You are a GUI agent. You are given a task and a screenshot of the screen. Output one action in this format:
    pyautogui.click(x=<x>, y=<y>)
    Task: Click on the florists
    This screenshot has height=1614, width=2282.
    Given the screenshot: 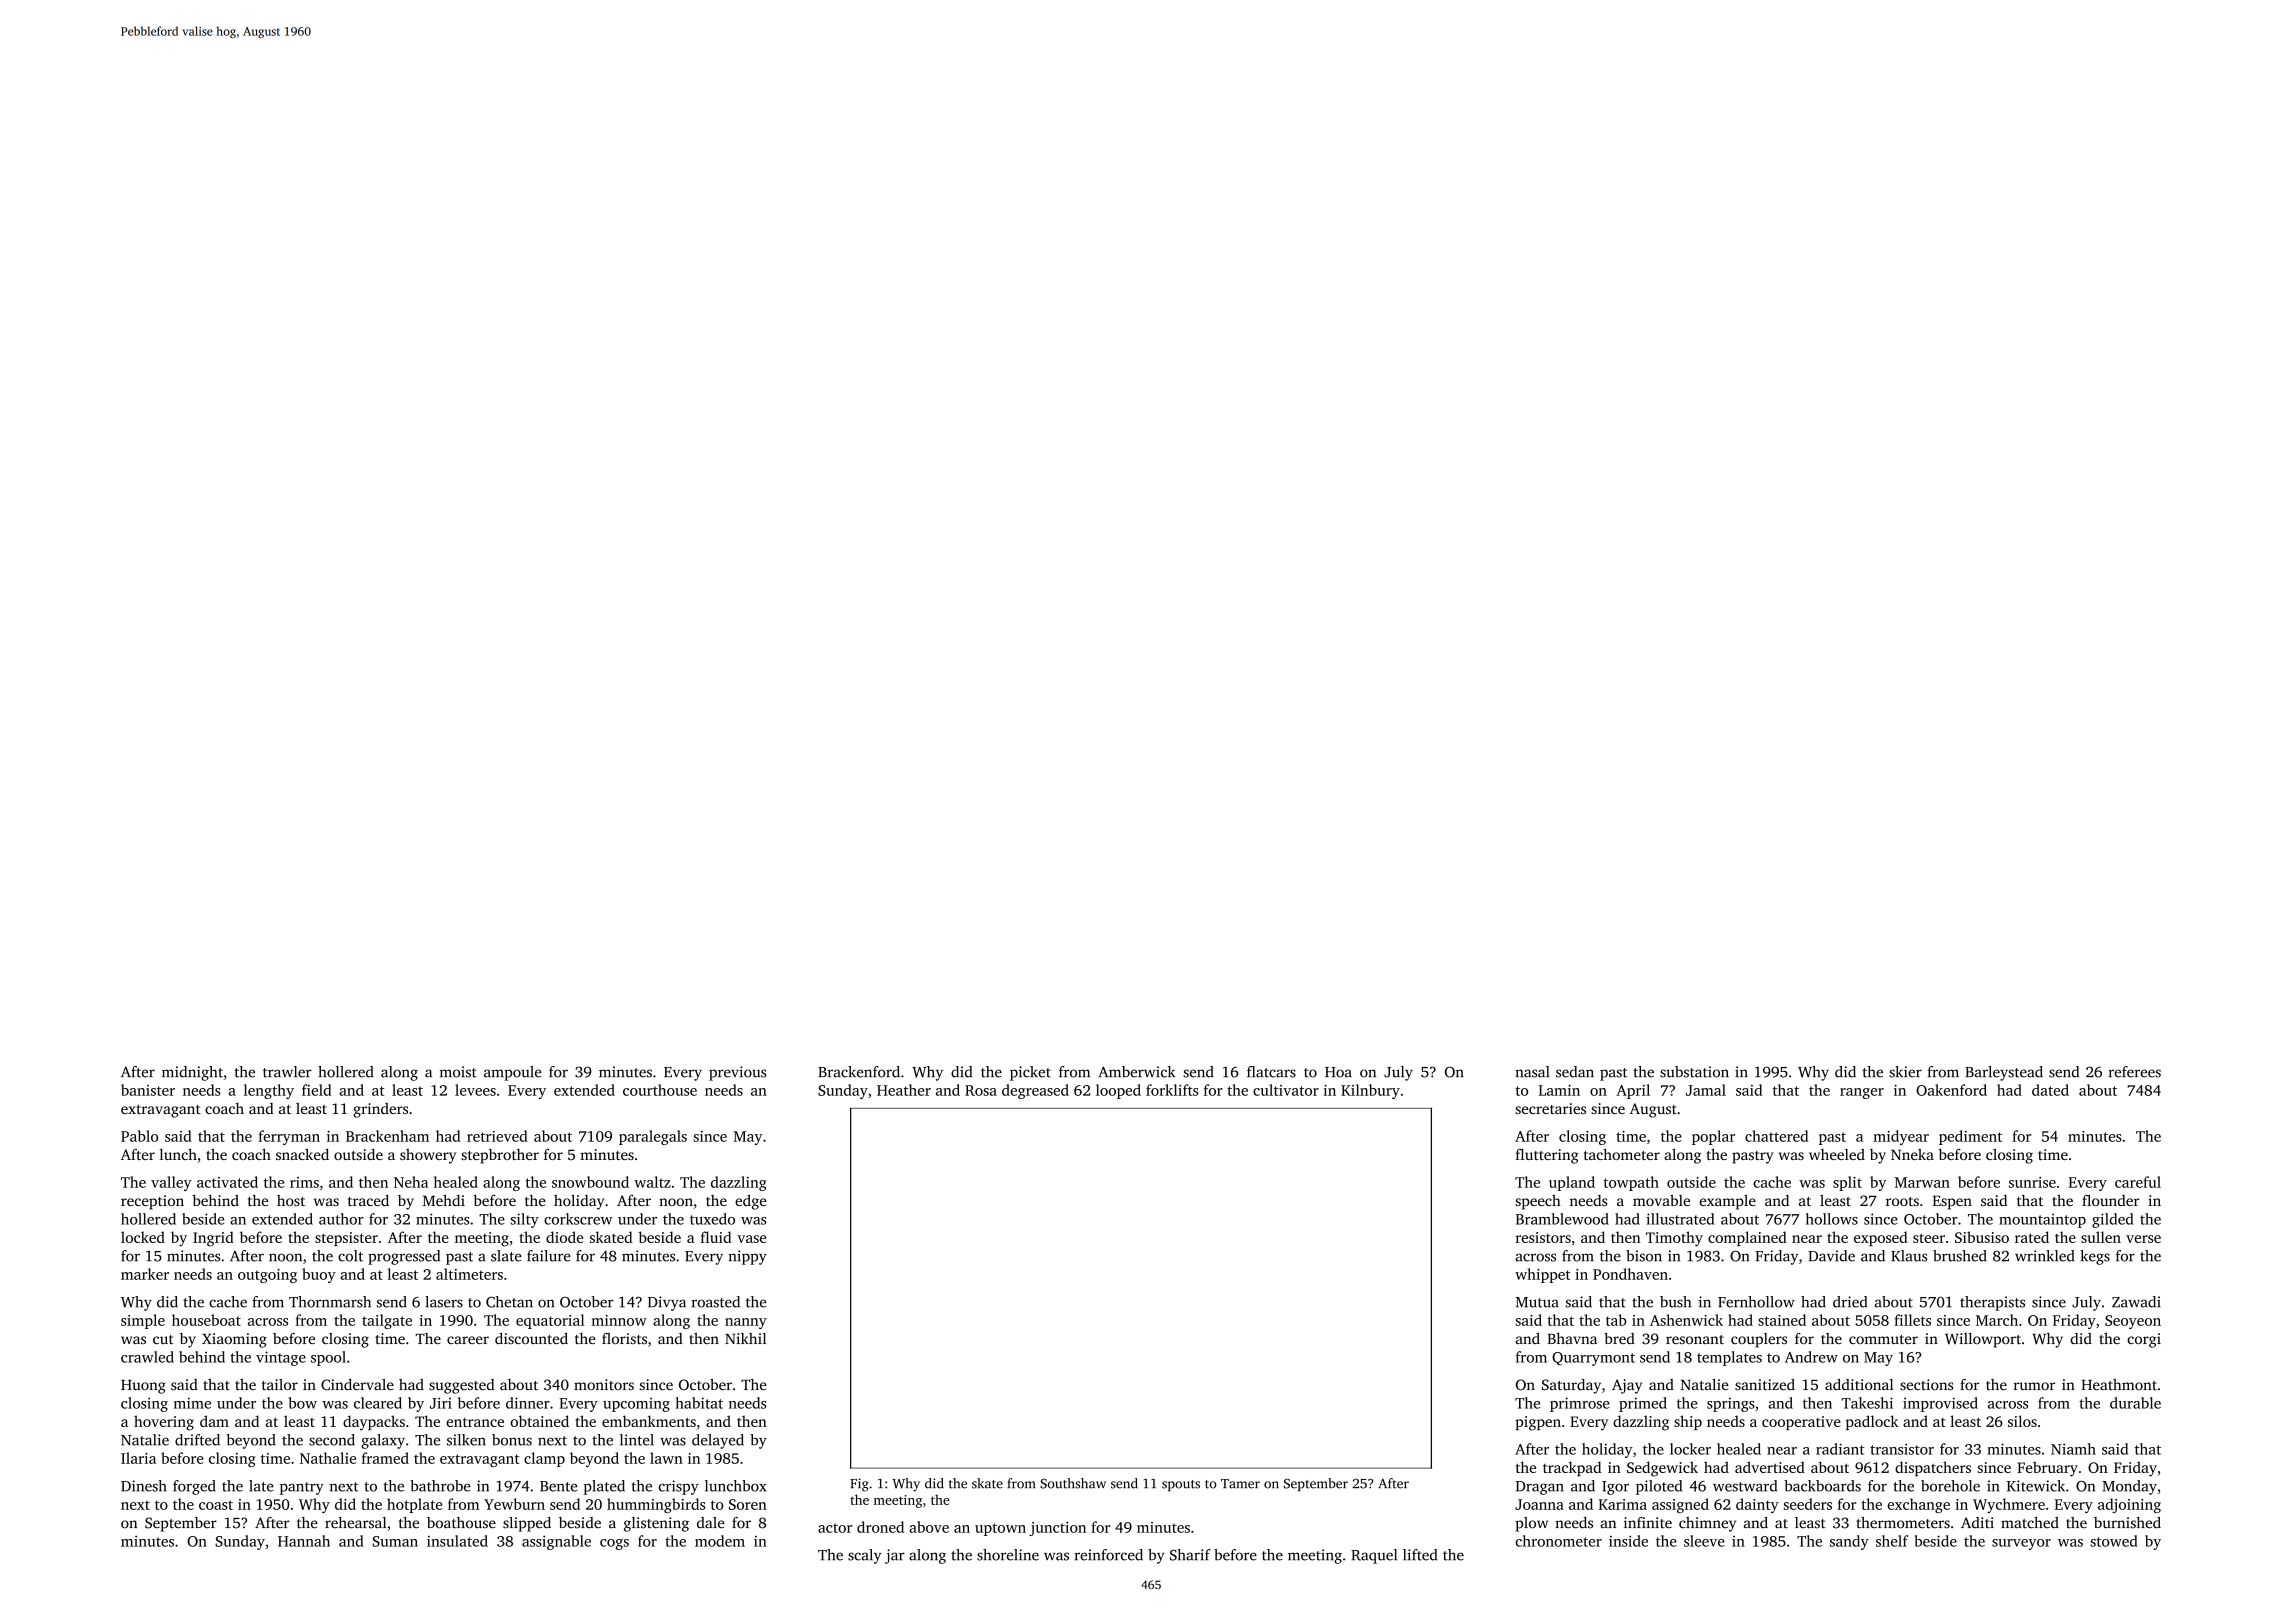 What is the action you would take?
    pyautogui.click(x=624, y=1338)
